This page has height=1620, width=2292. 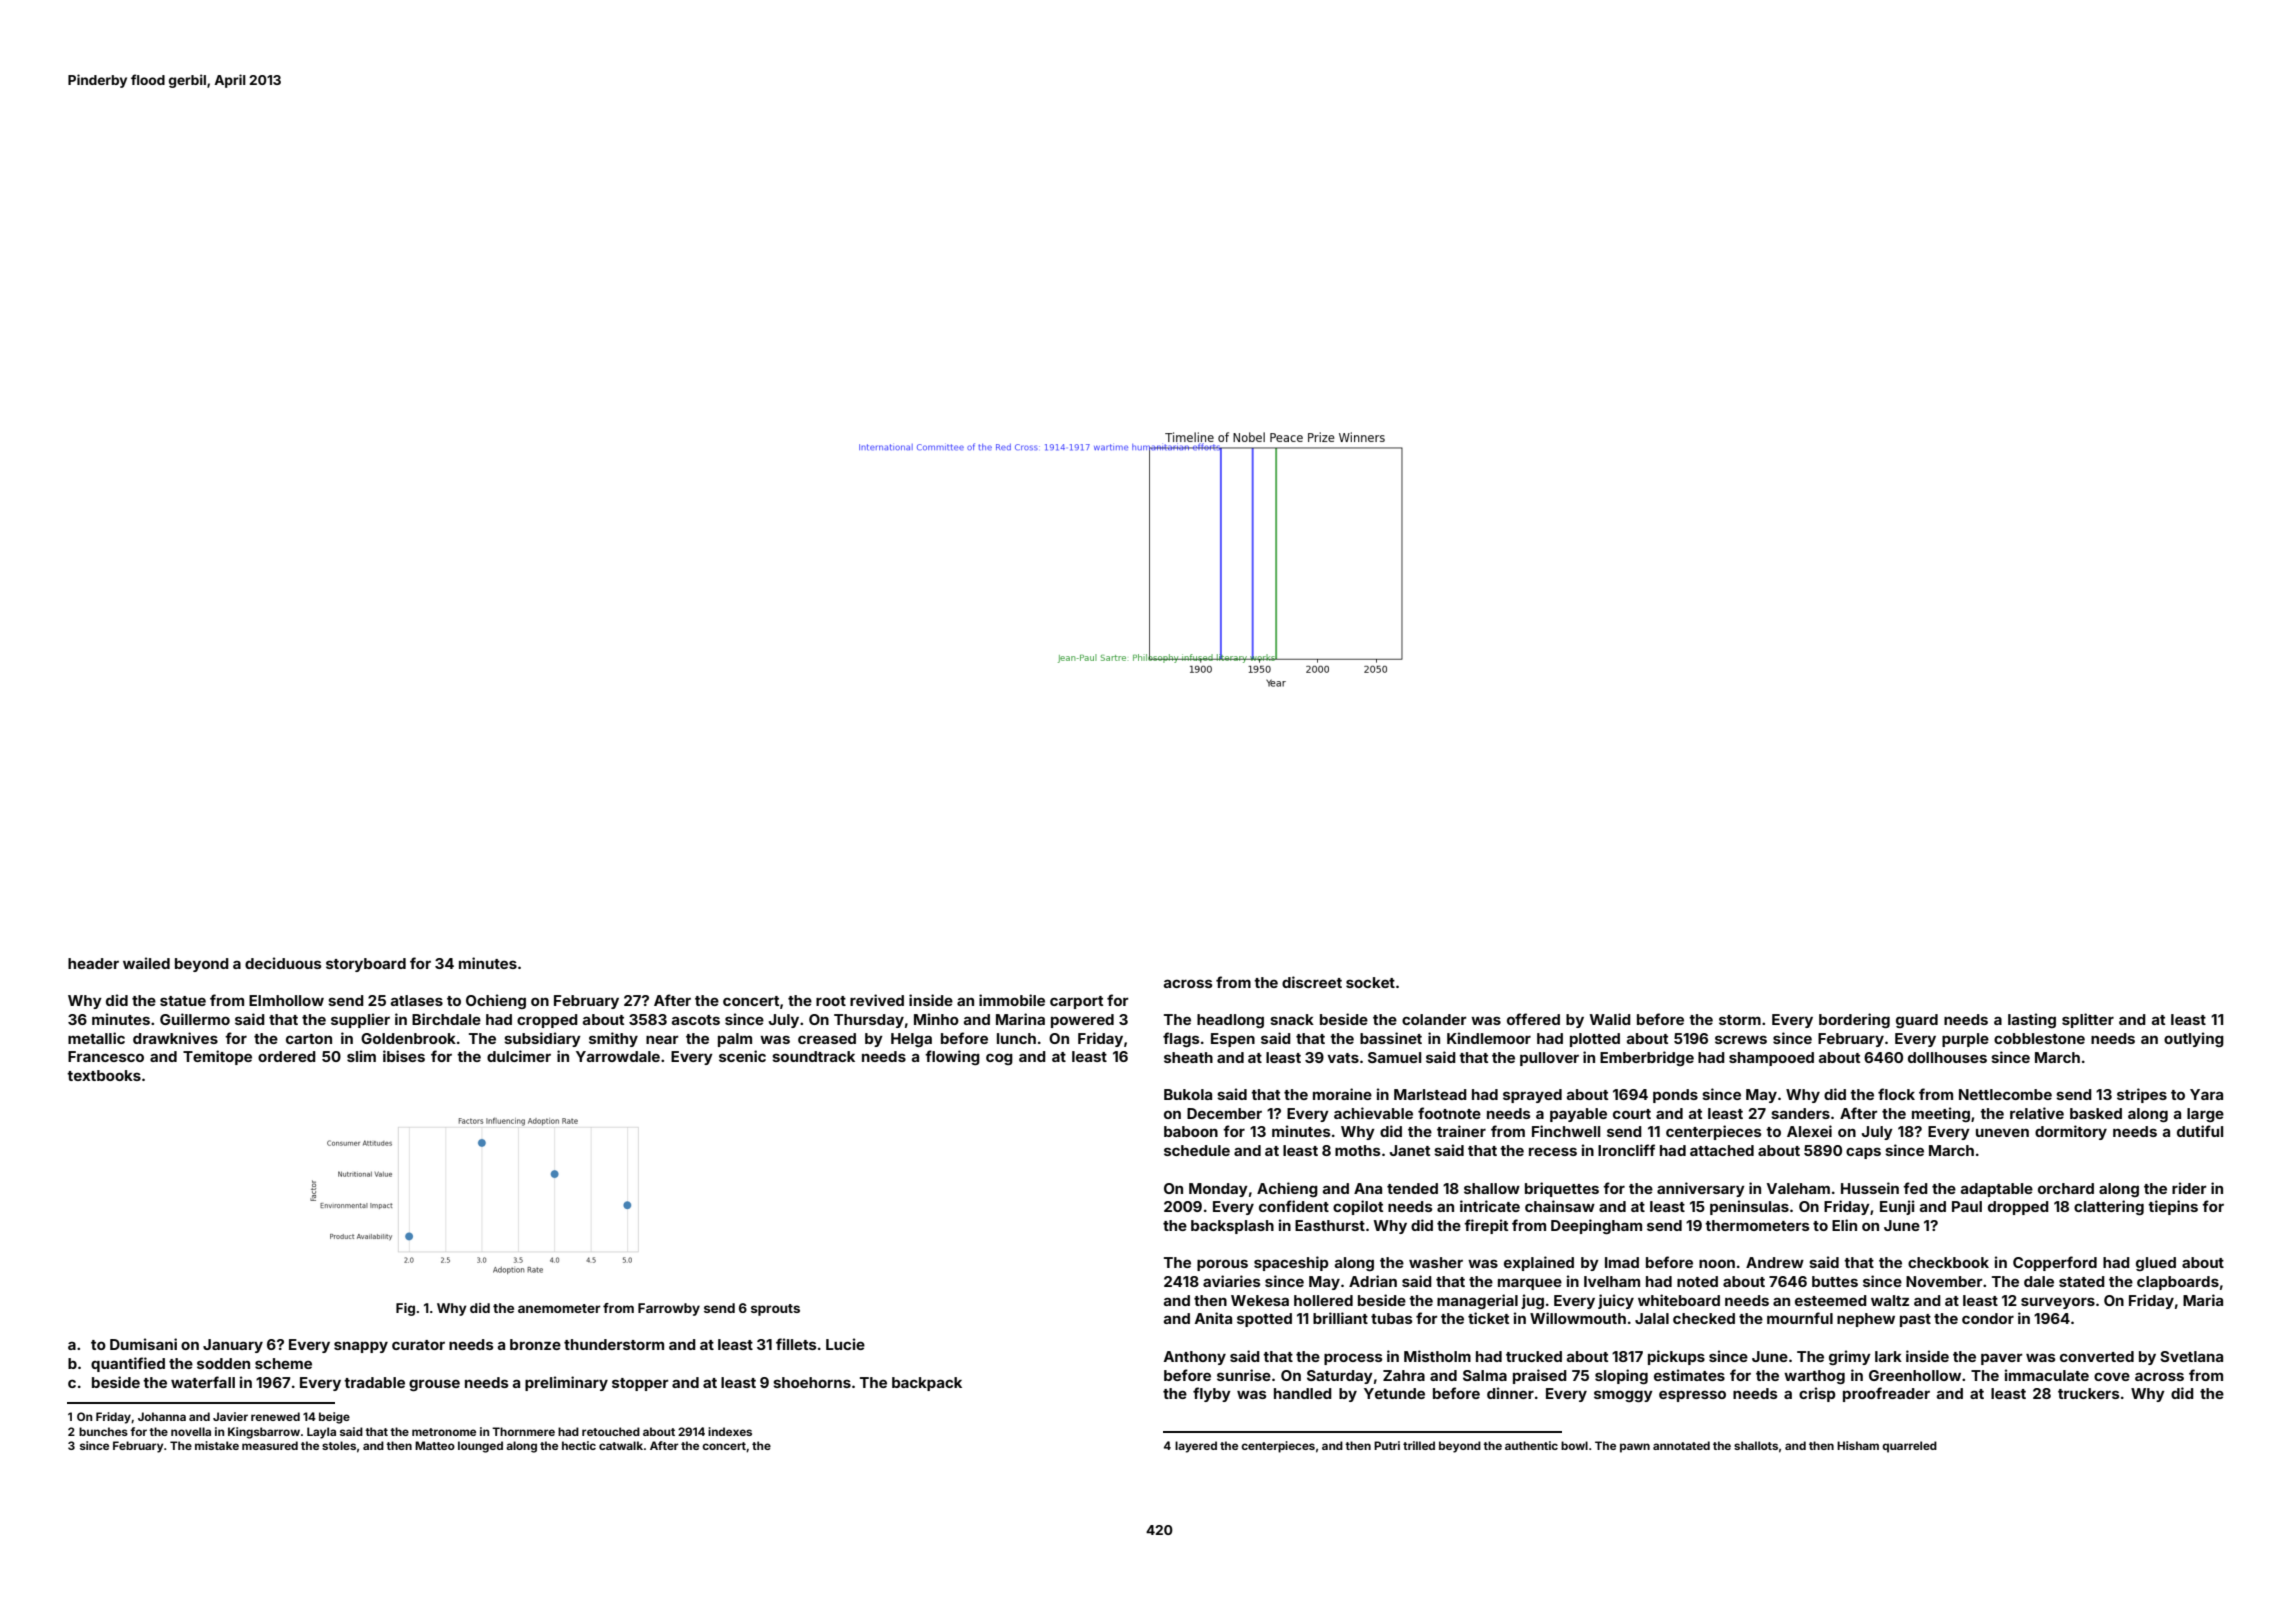 I want to click on subsidiary, so click(x=542, y=1039).
